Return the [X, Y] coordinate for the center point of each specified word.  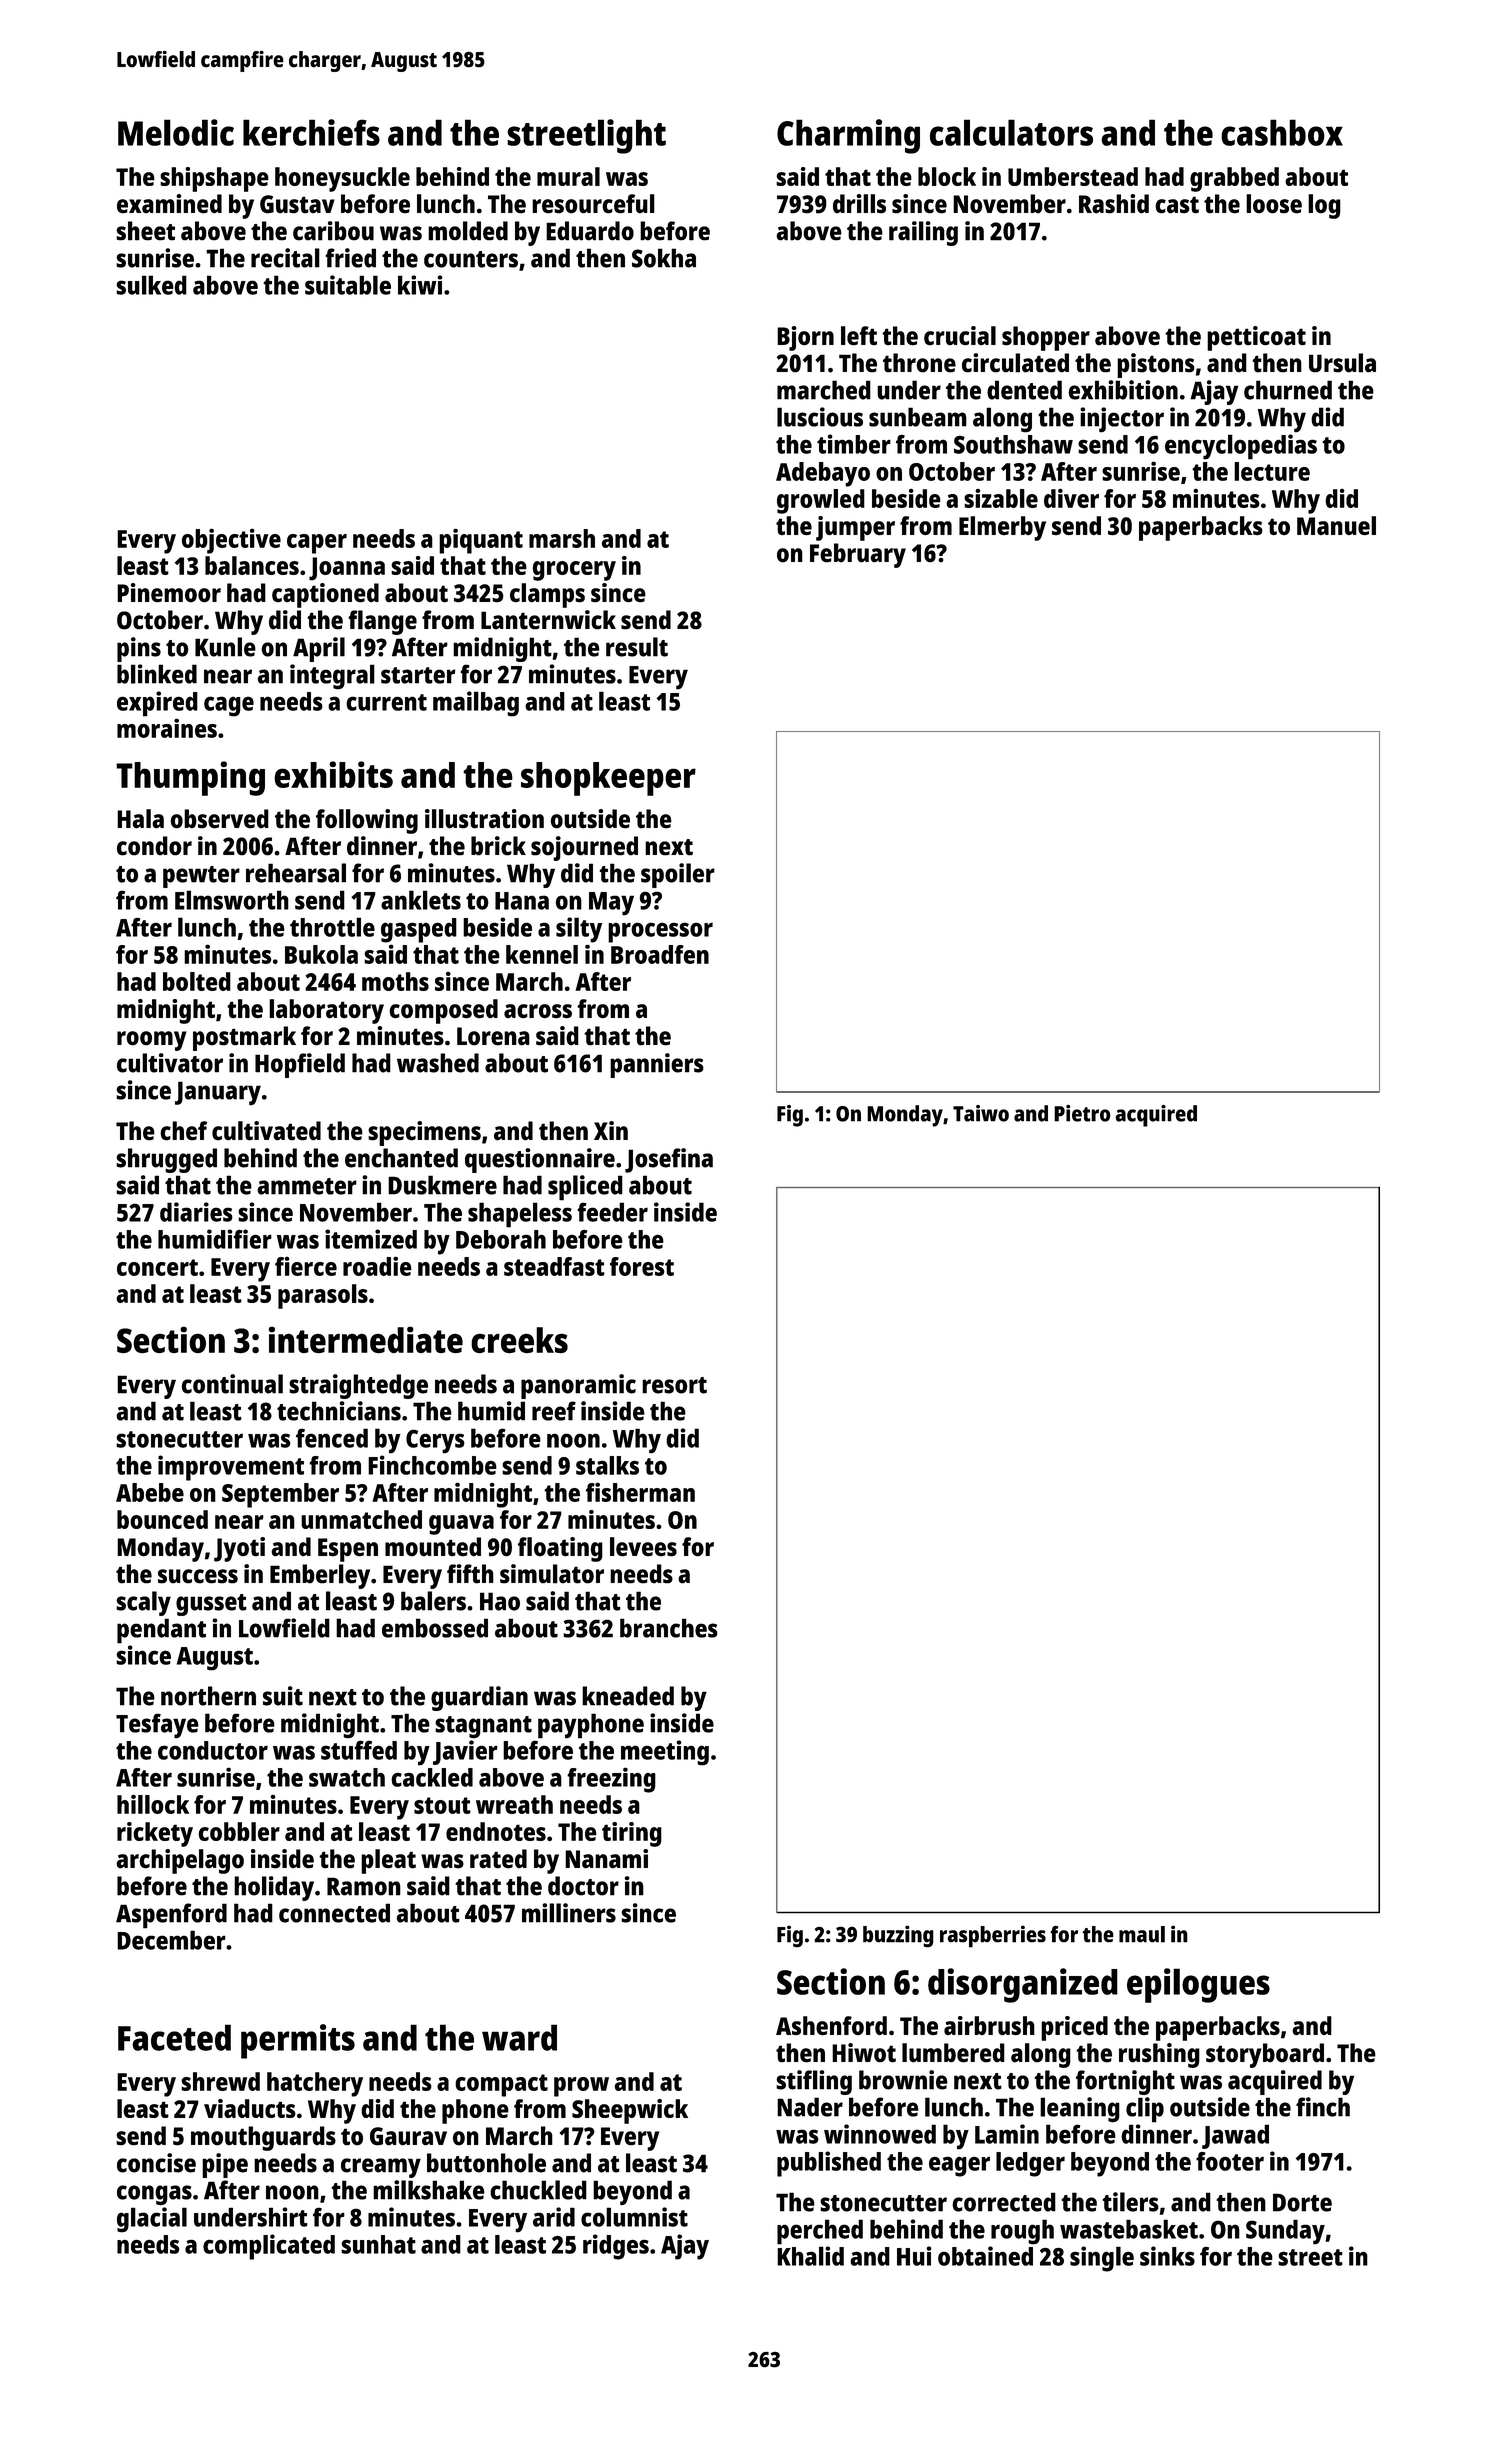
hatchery [315, 2084]
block [947, 176]
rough [1022, 2232]
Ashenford [831, 2026]
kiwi [420, 285]
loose [1274, 204]
